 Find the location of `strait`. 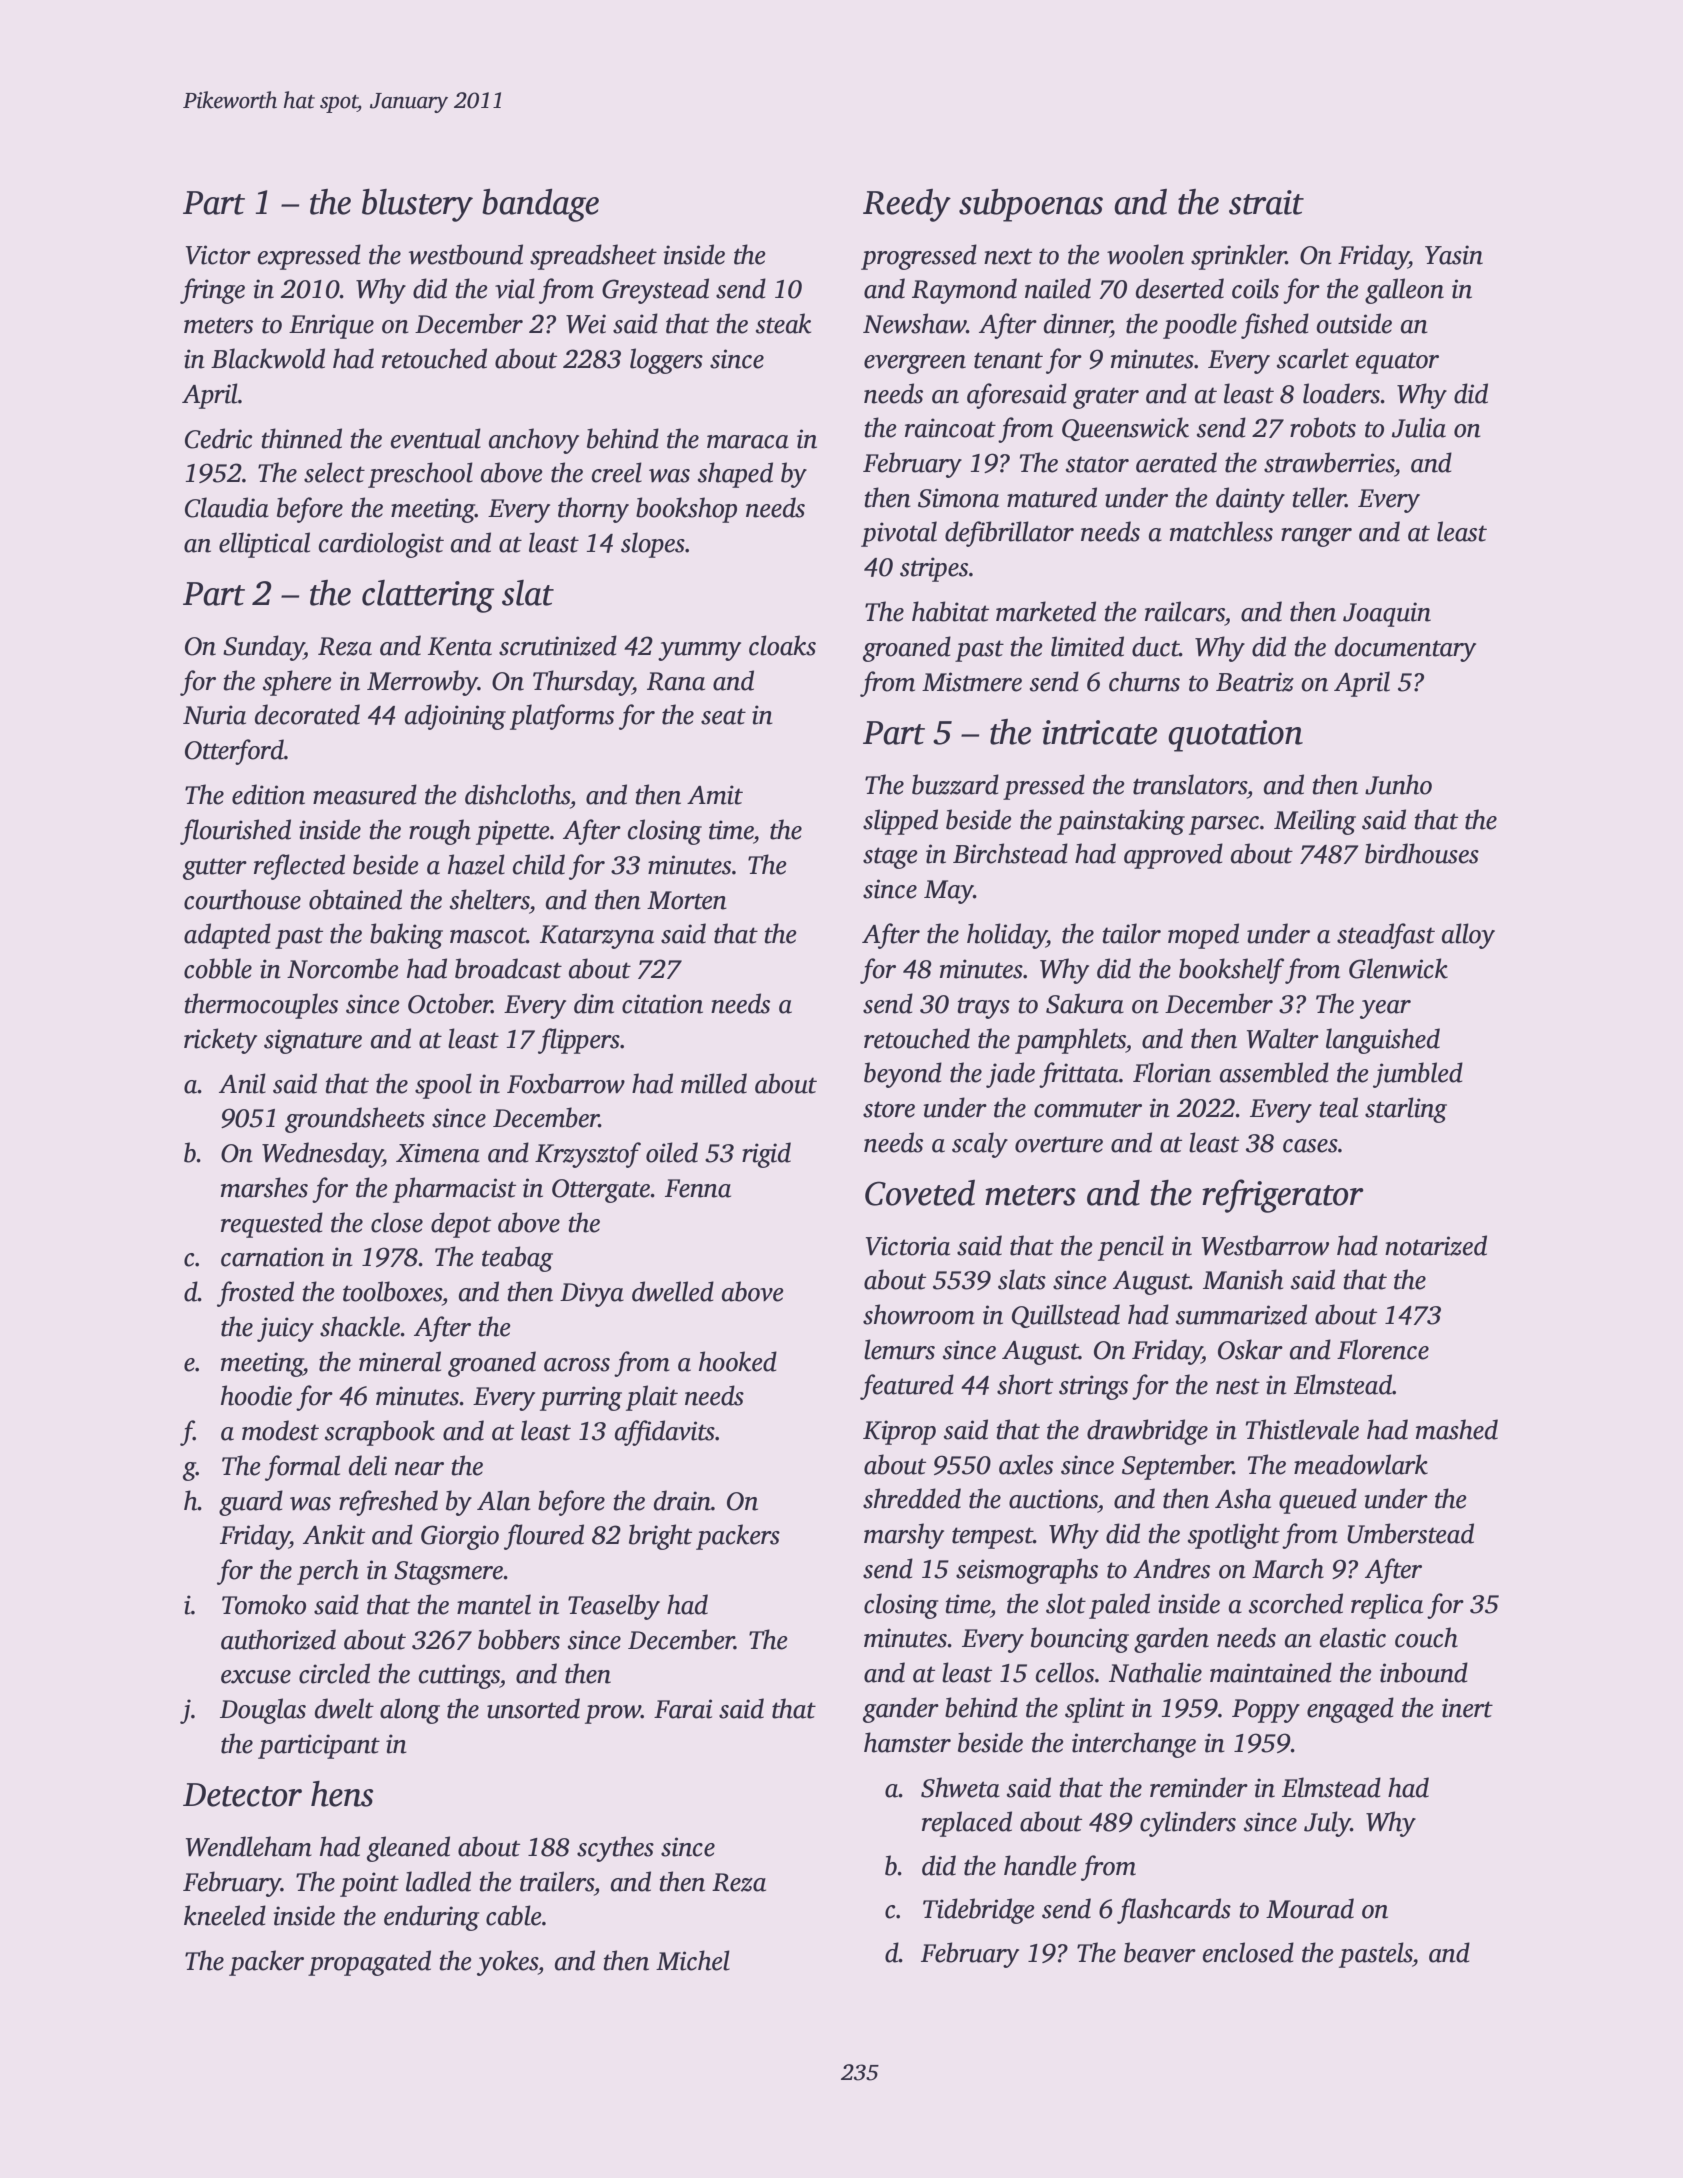

strait is located at coordinates (1266, 202).
